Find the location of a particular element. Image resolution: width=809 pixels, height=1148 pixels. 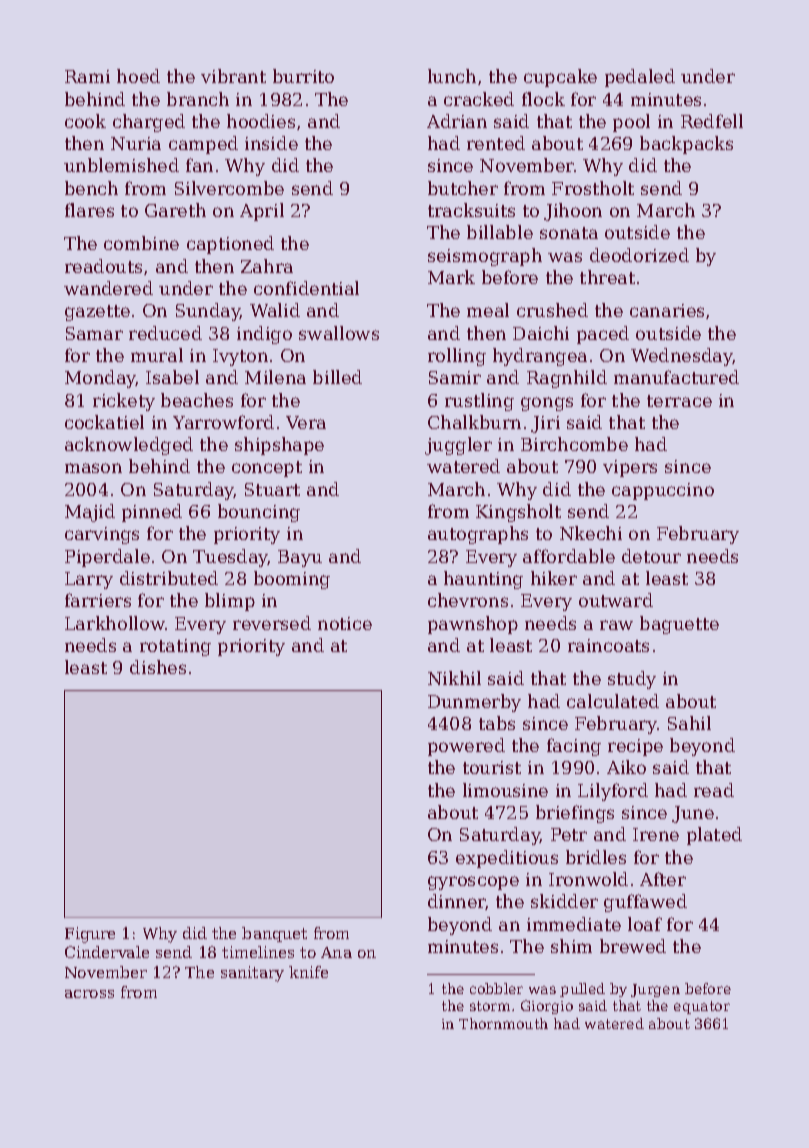

storm is located at coordinates (490, 1006).
